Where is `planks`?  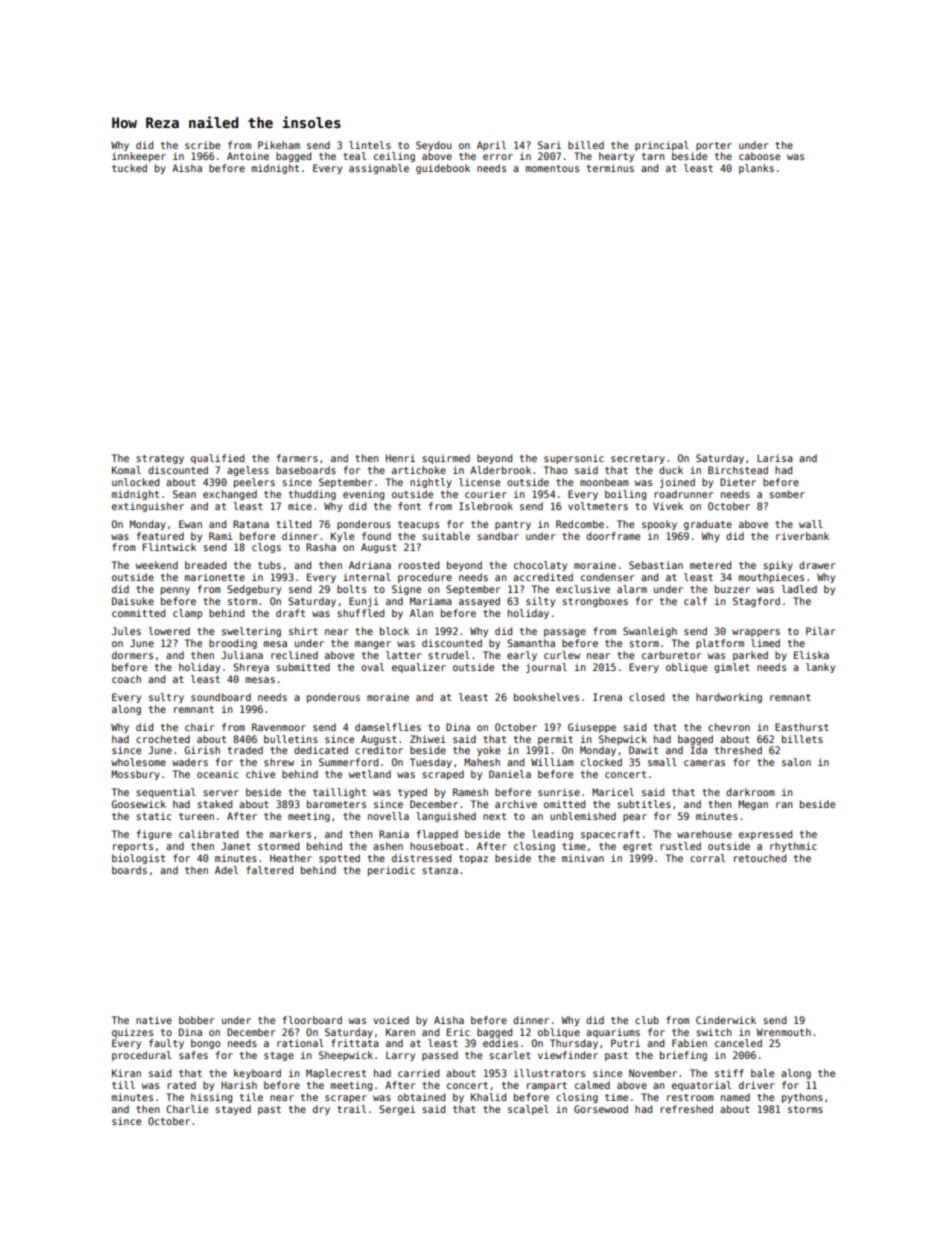
planks is located at coordinates (756, 169).
